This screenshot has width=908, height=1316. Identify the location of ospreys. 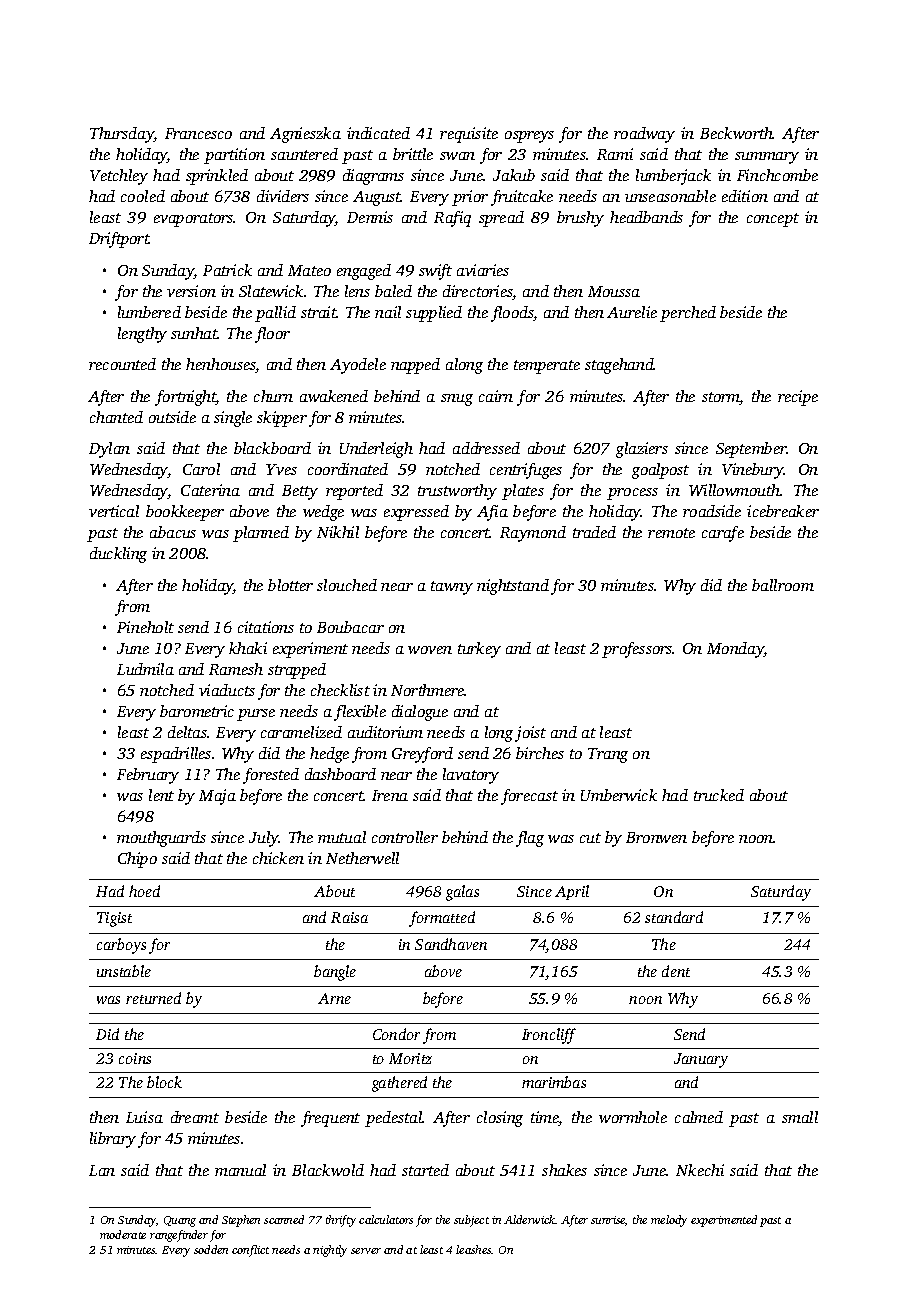
(529, 137).
